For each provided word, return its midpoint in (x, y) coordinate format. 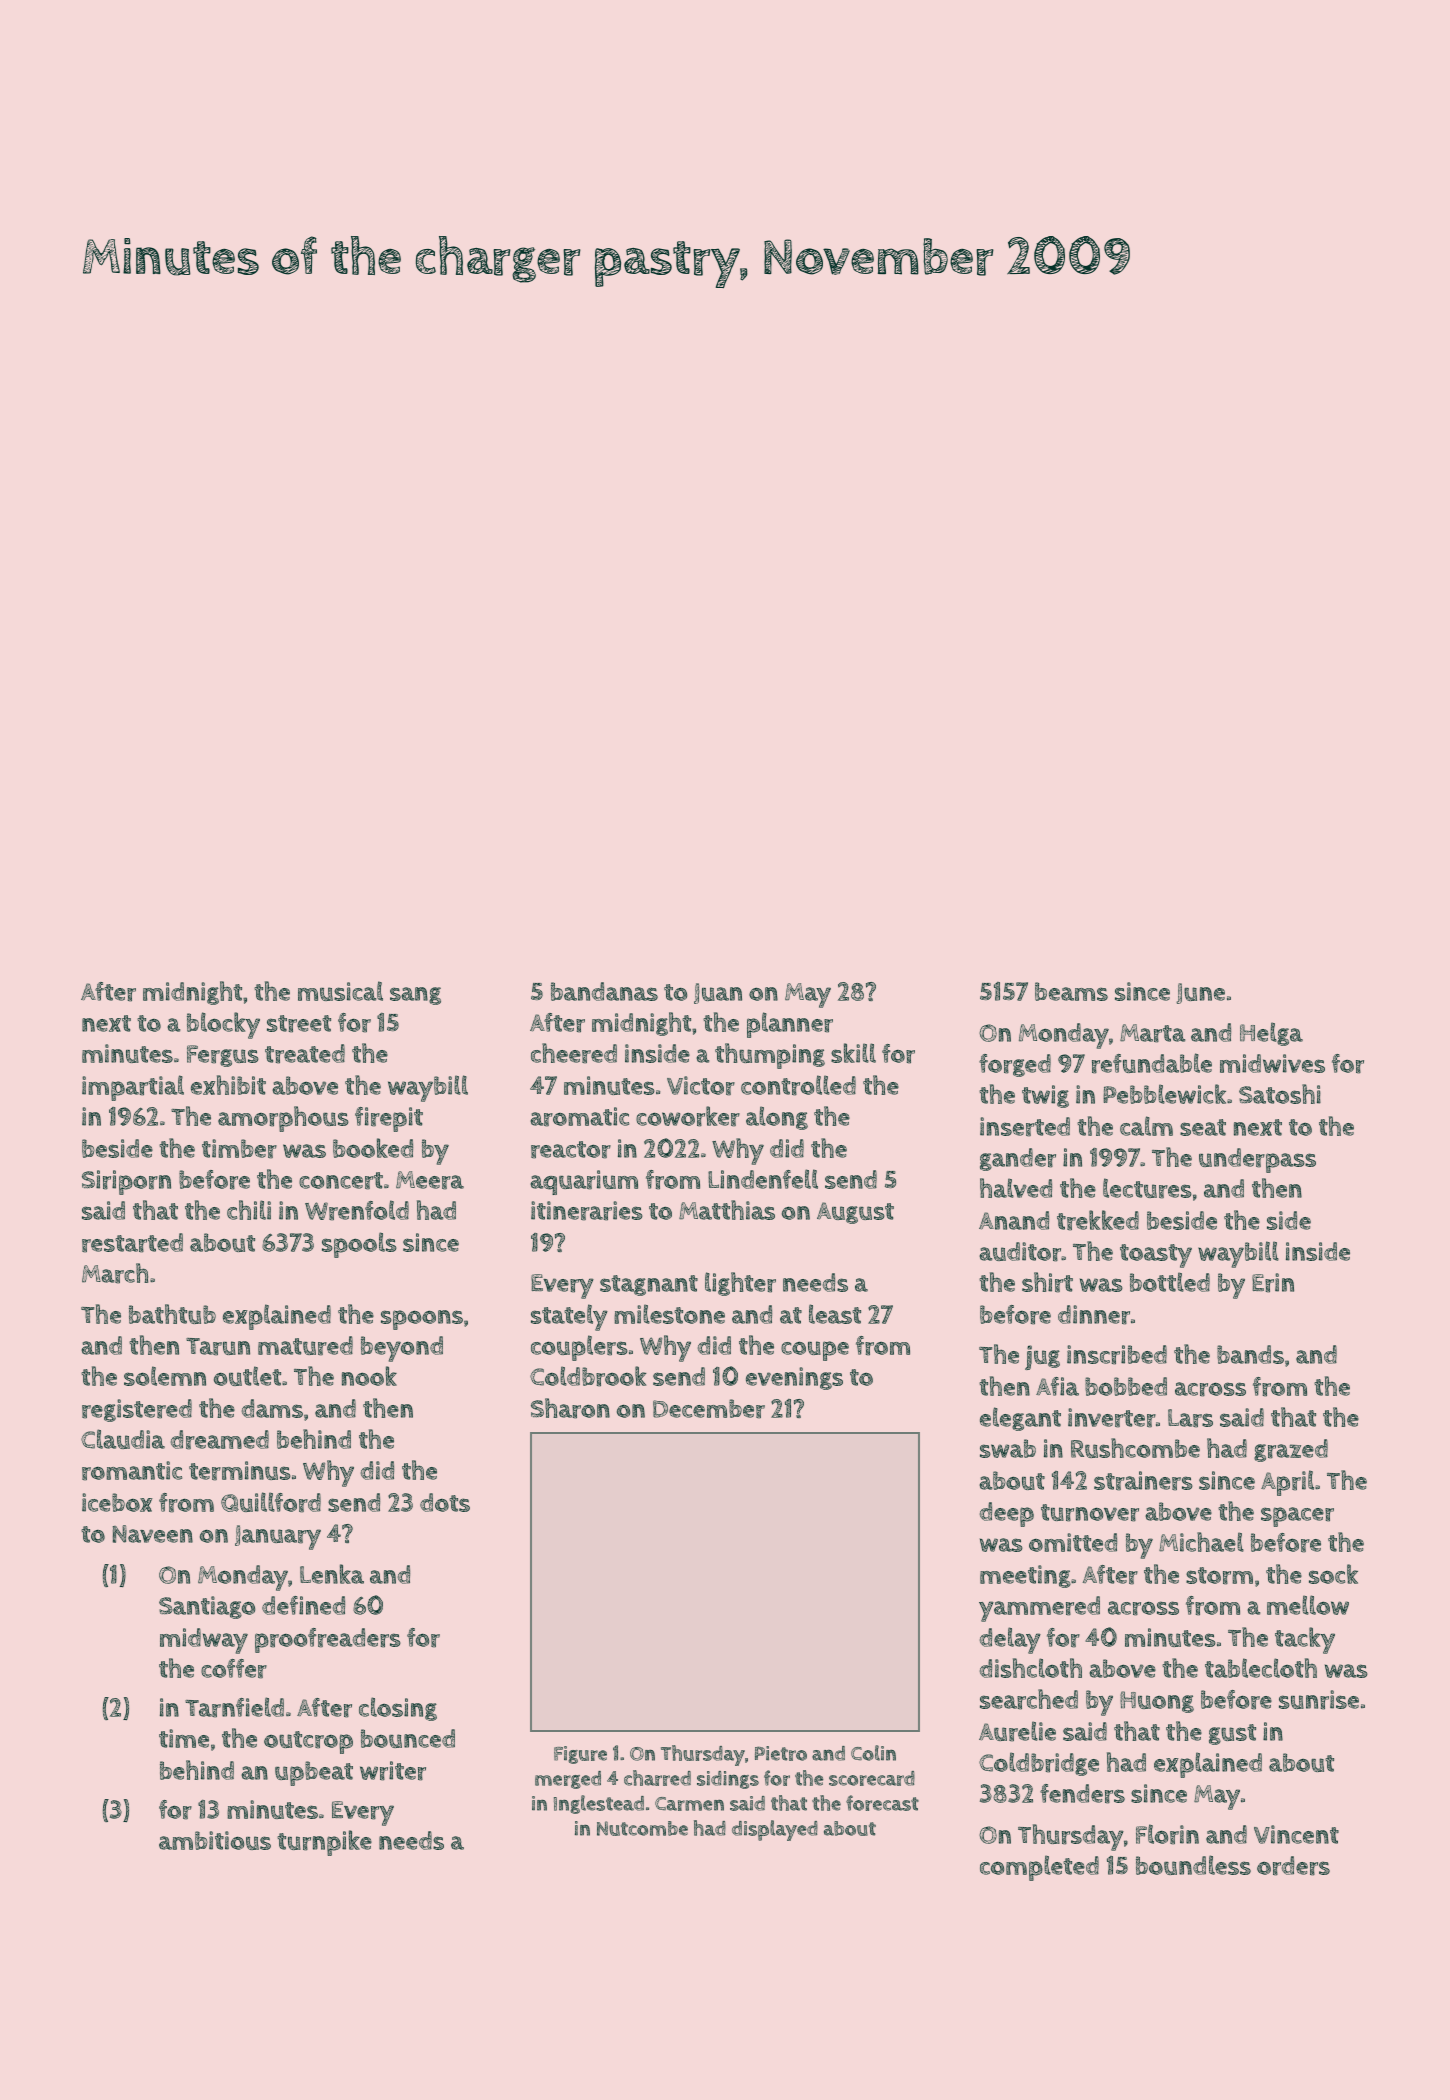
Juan (718, 993)
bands (1250, 1354)
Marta (1152, 1033)
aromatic (579, 1117)
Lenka (332, 1574)
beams (1071, 991)
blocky (223, 1025)
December (709, 1409)
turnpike (324, 1843)
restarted (132, 1243)
